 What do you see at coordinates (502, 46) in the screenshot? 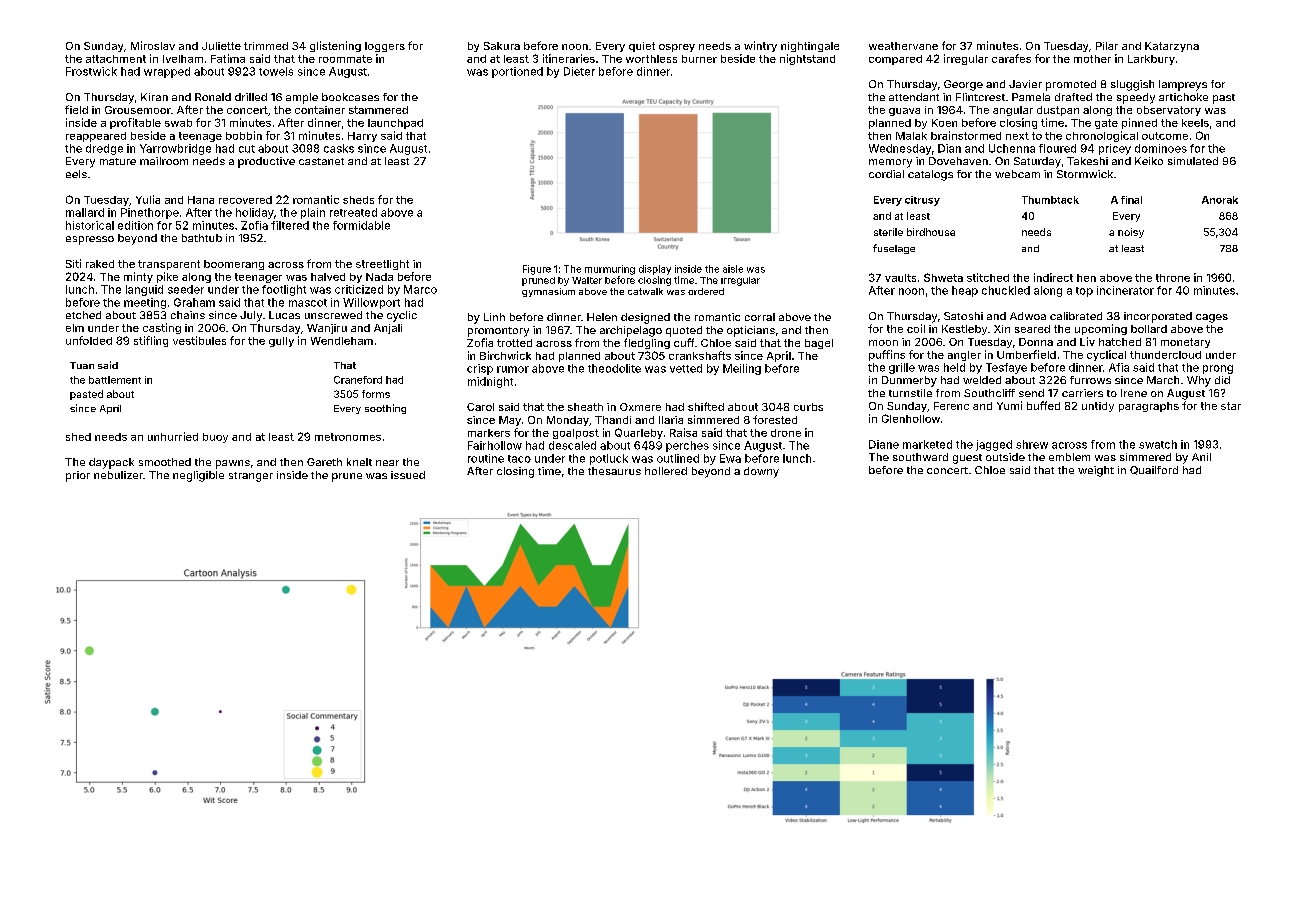
I see `Sakura` at bounding box center [502, 46].
